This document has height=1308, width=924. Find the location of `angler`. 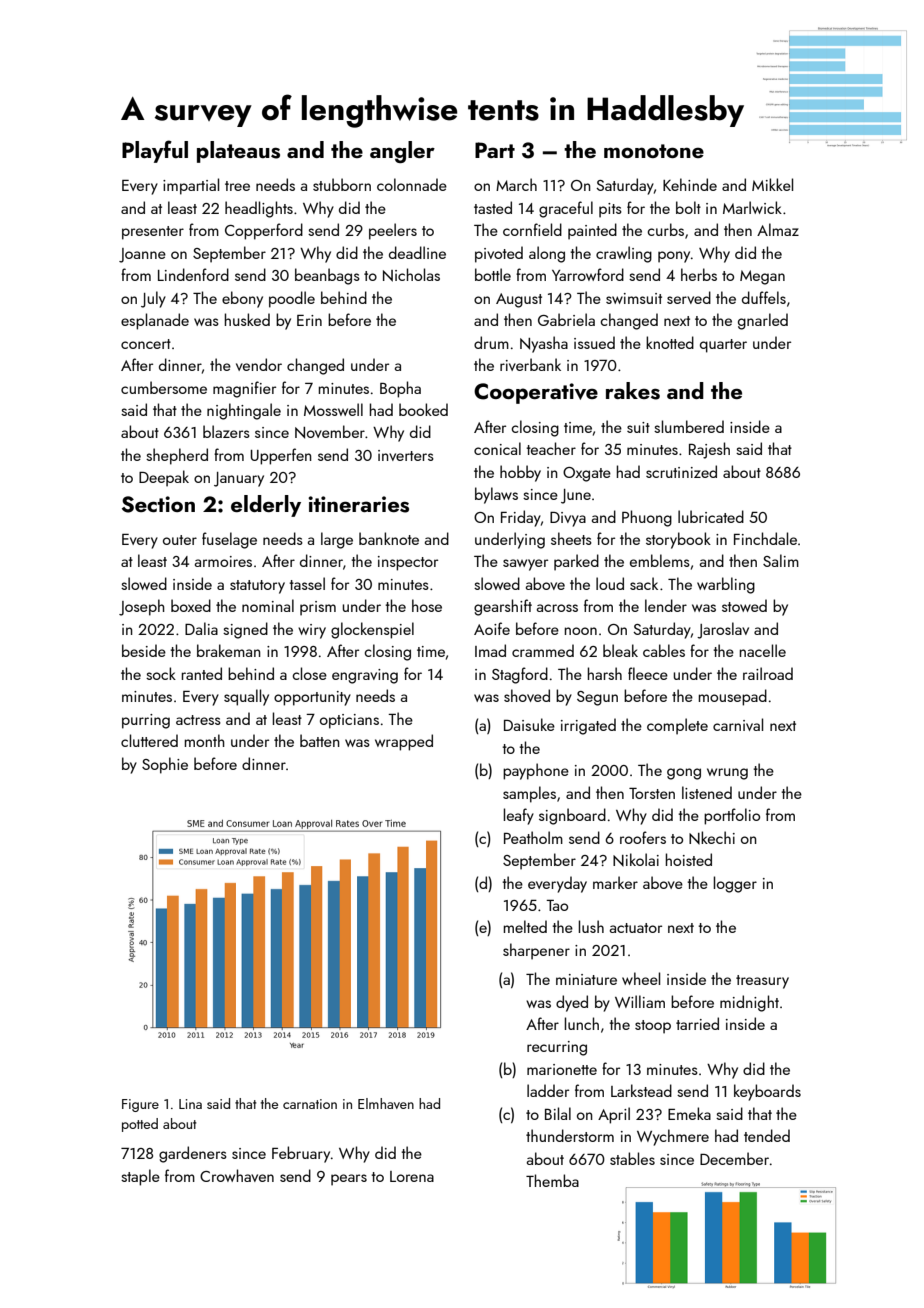

angler is located at coordinates (402, 152).
